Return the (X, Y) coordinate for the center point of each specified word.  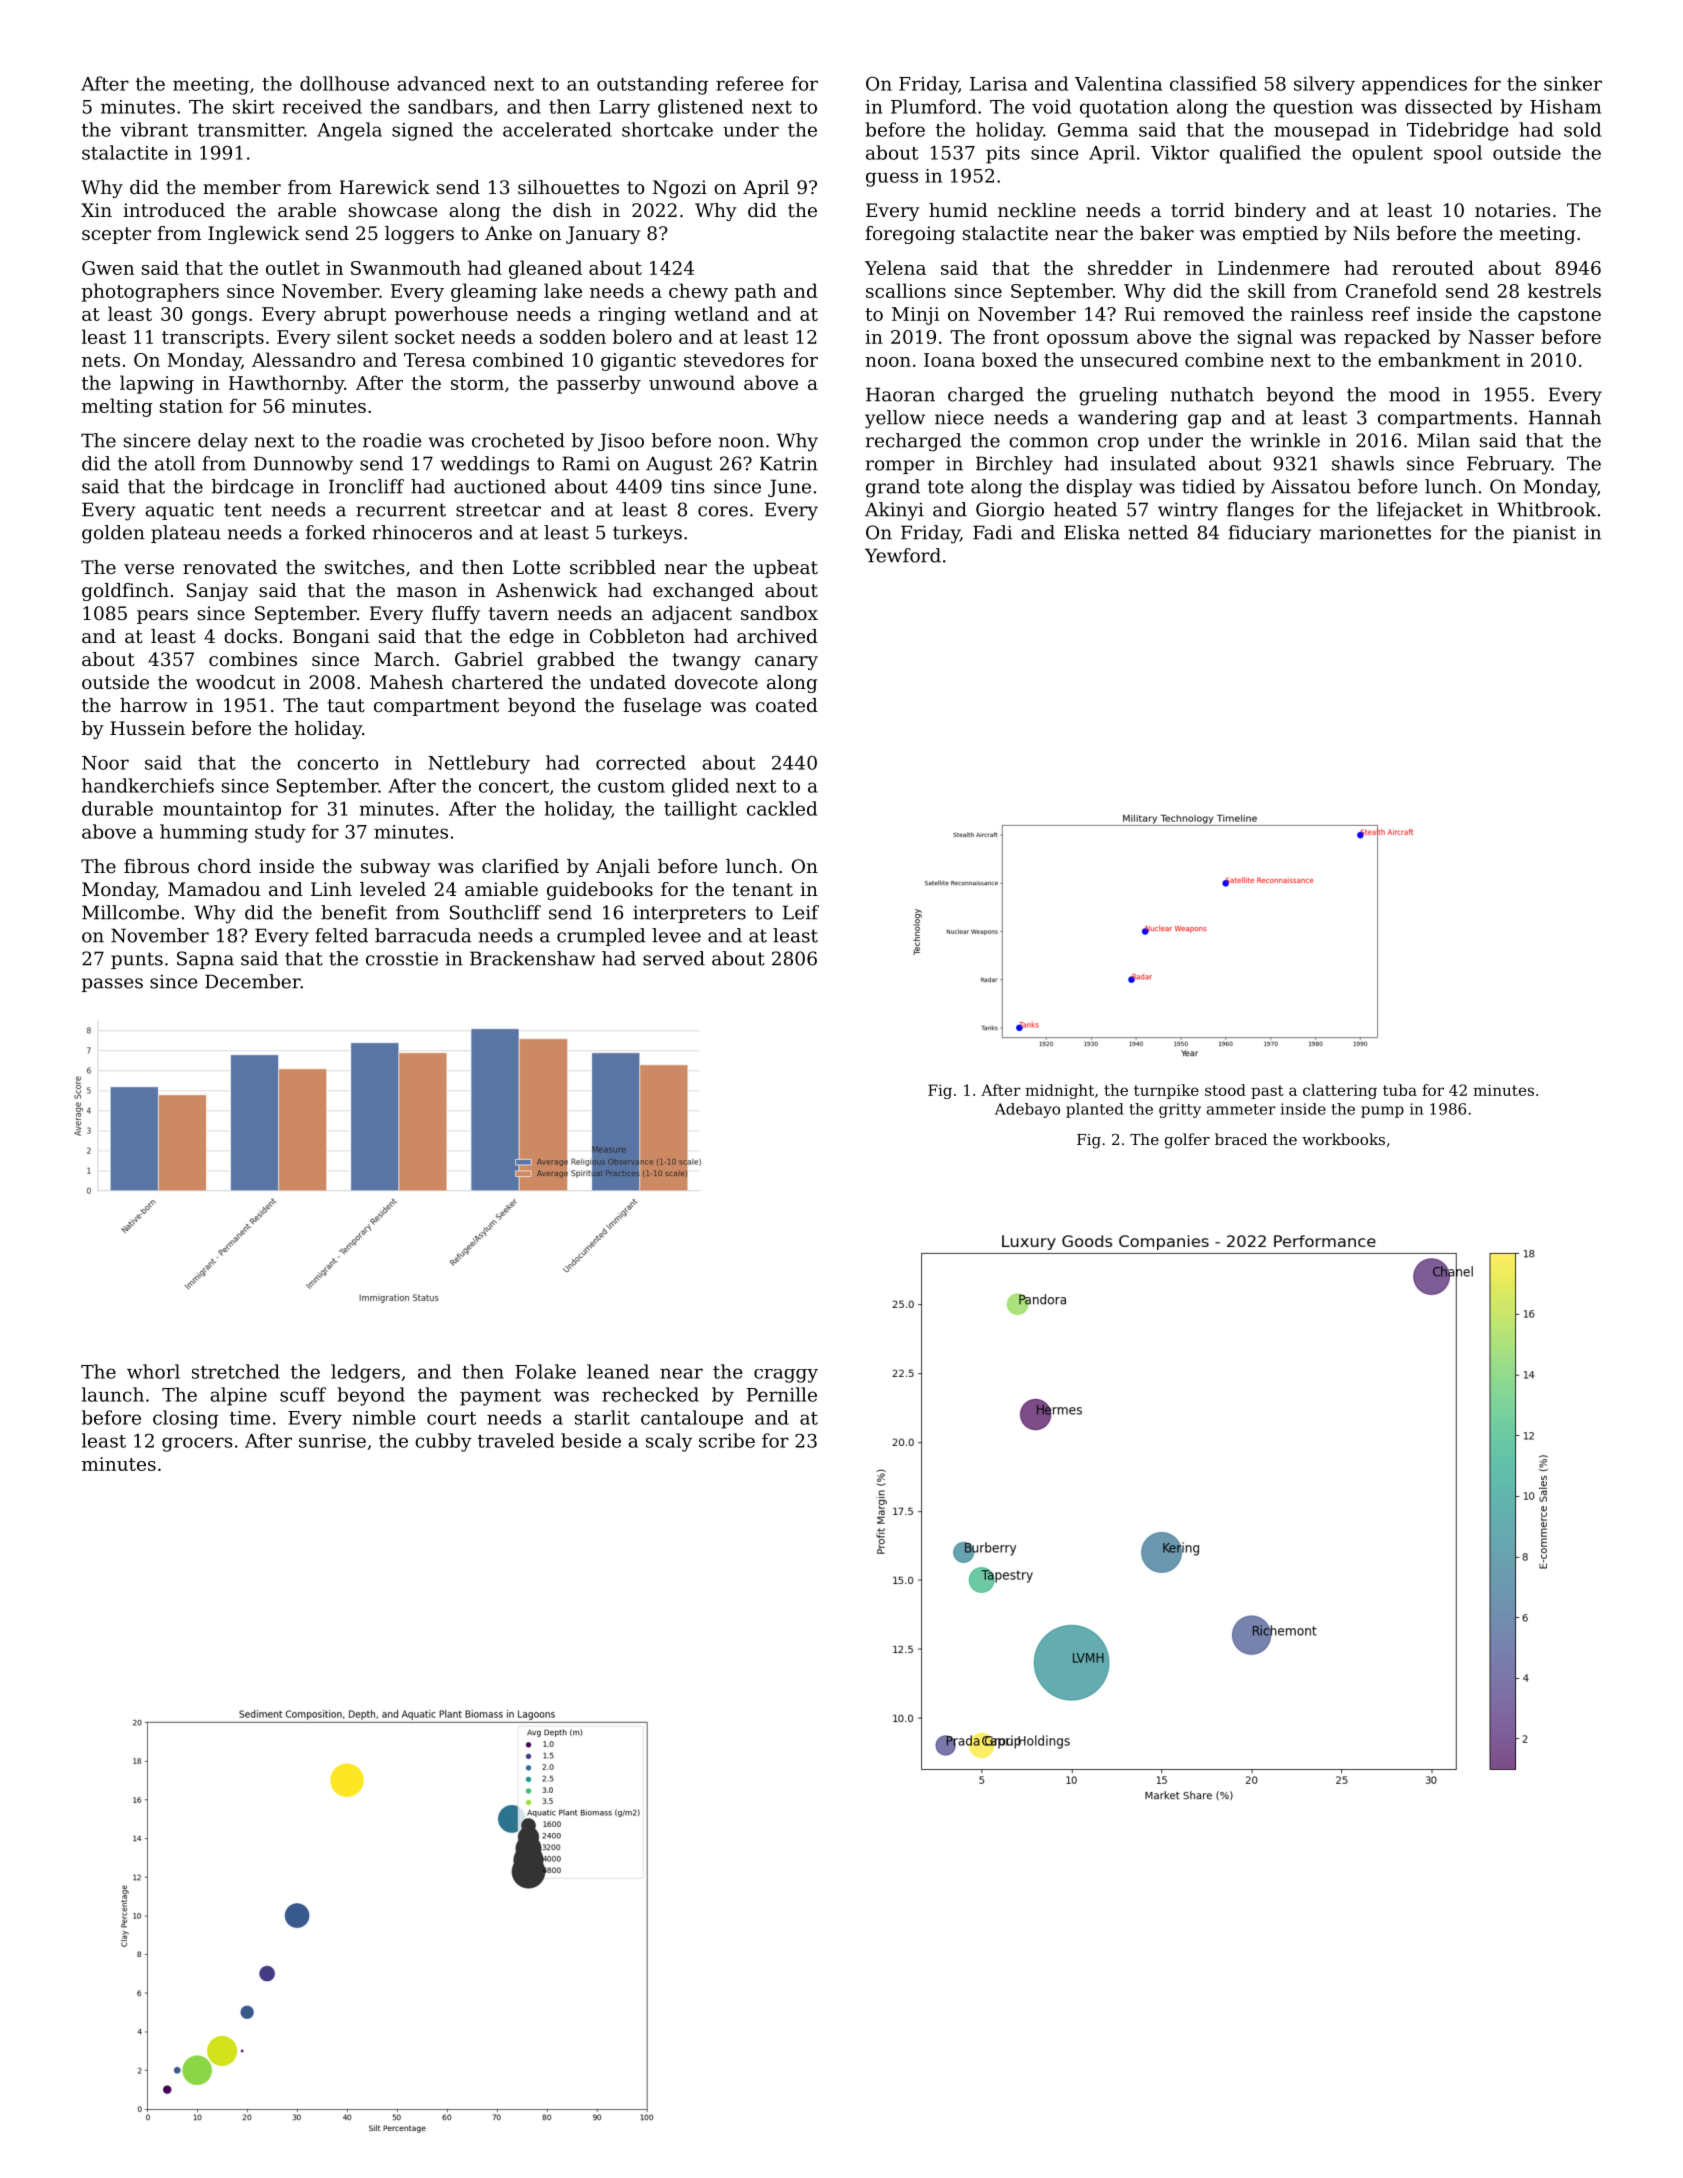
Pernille (782, 1394)
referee (749, 83)
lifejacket (1420, 511)
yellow (895, 419)
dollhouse (344, 83)
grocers (197, 1444)
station (191, 406)
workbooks (1343, 1139)
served (674, 958)
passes (112, 985)
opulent (1387, 154)
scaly (669, 1442)
